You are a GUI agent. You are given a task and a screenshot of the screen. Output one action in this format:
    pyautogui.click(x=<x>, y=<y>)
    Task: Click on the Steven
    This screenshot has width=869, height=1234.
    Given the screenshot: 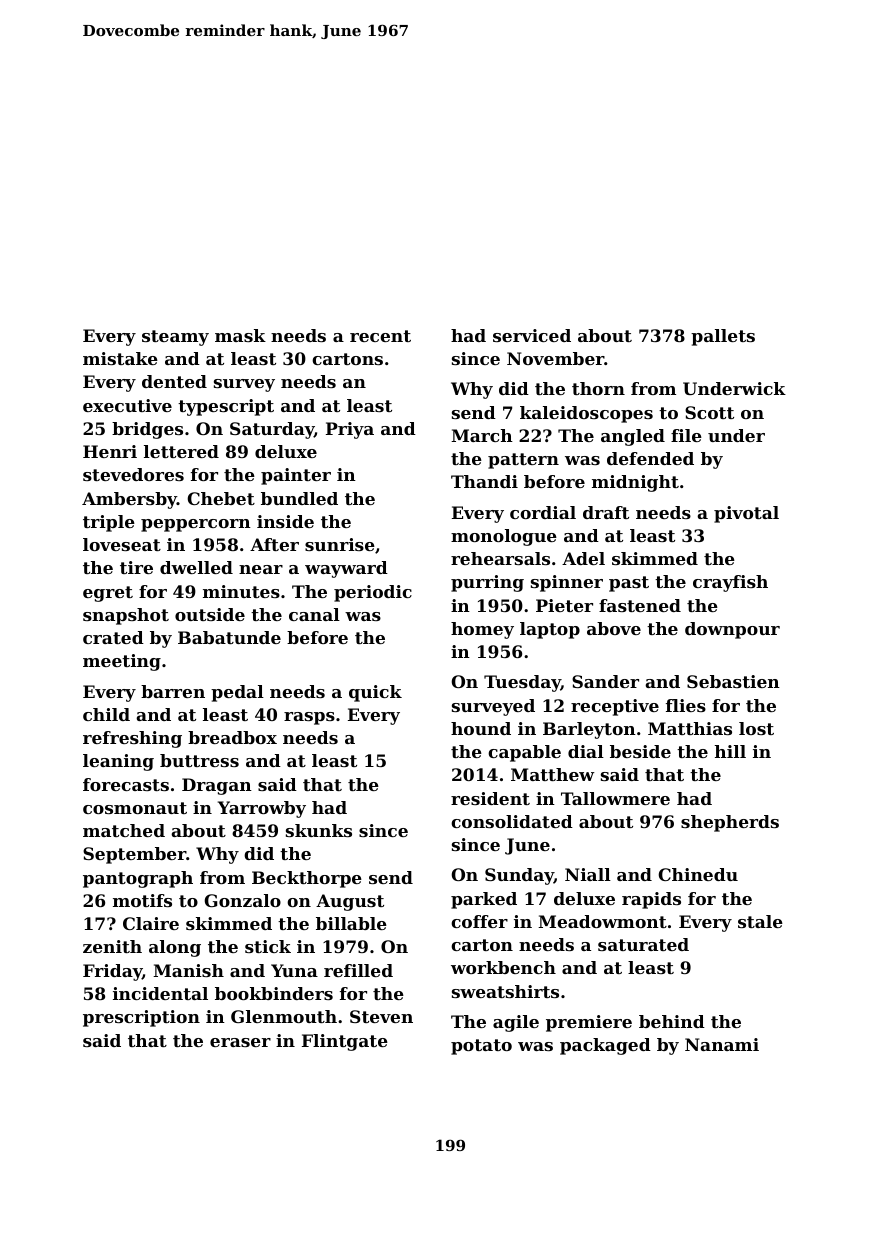 What is the action you would take?
    pyautogui.click(x=381, y=1016)
